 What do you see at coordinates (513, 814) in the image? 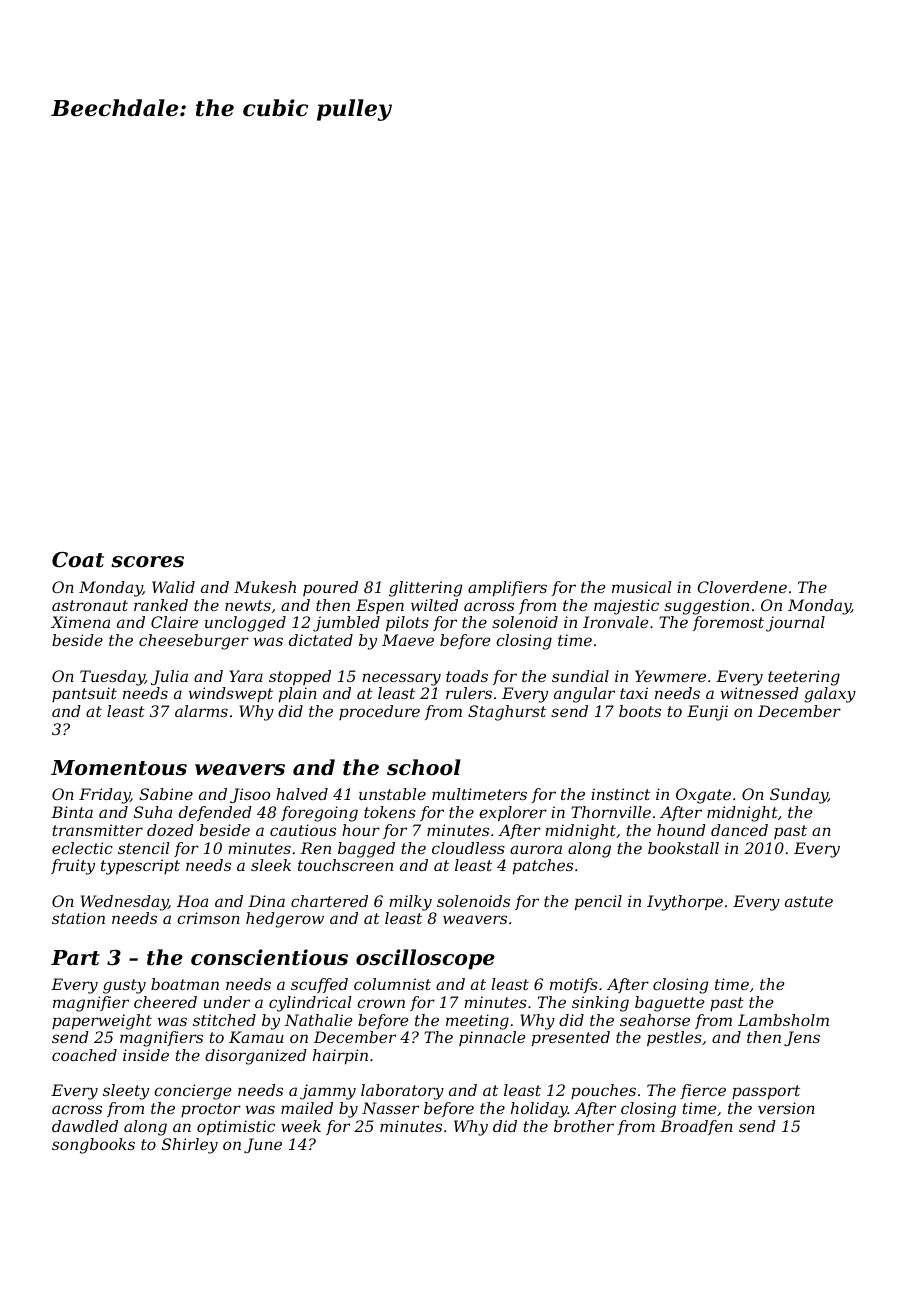
I see `explorer` at bounding box center [513, 814].
